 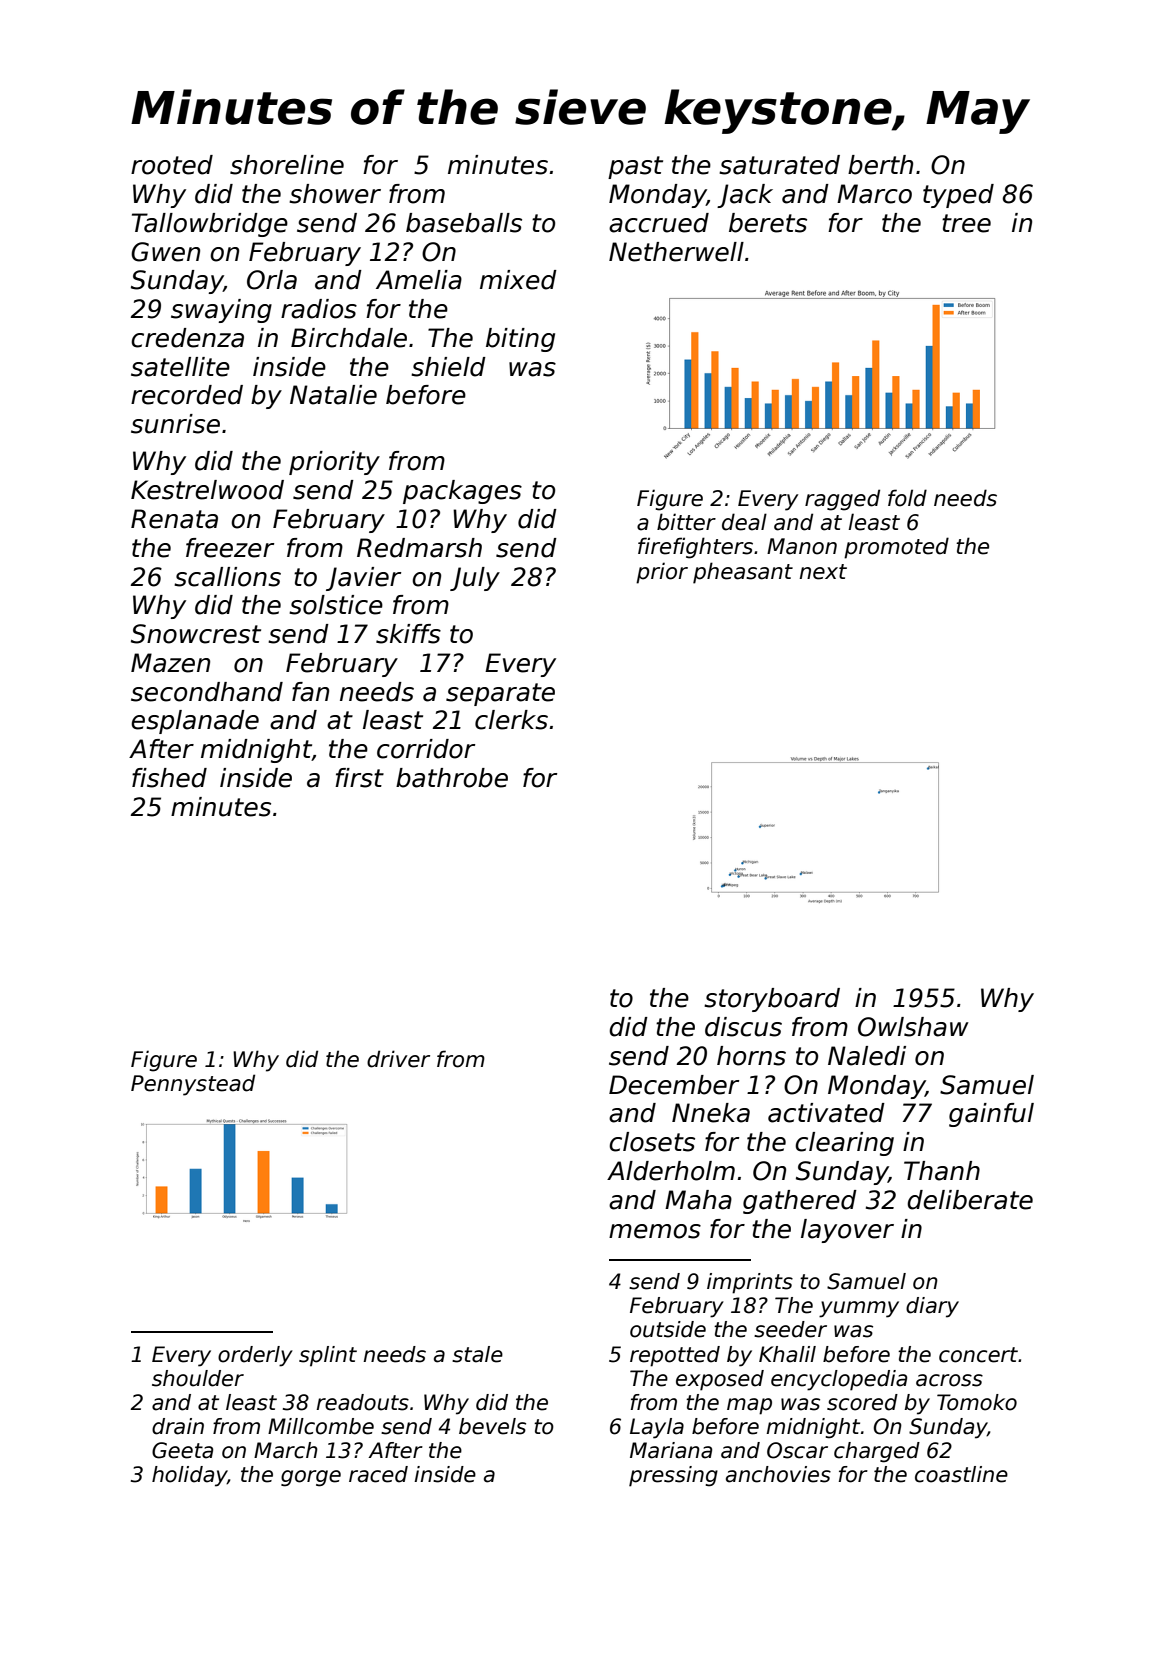 What do you see at coordinates (966, 223) in the screenshot?
I see `tree` at bounding box center [966, 223].
